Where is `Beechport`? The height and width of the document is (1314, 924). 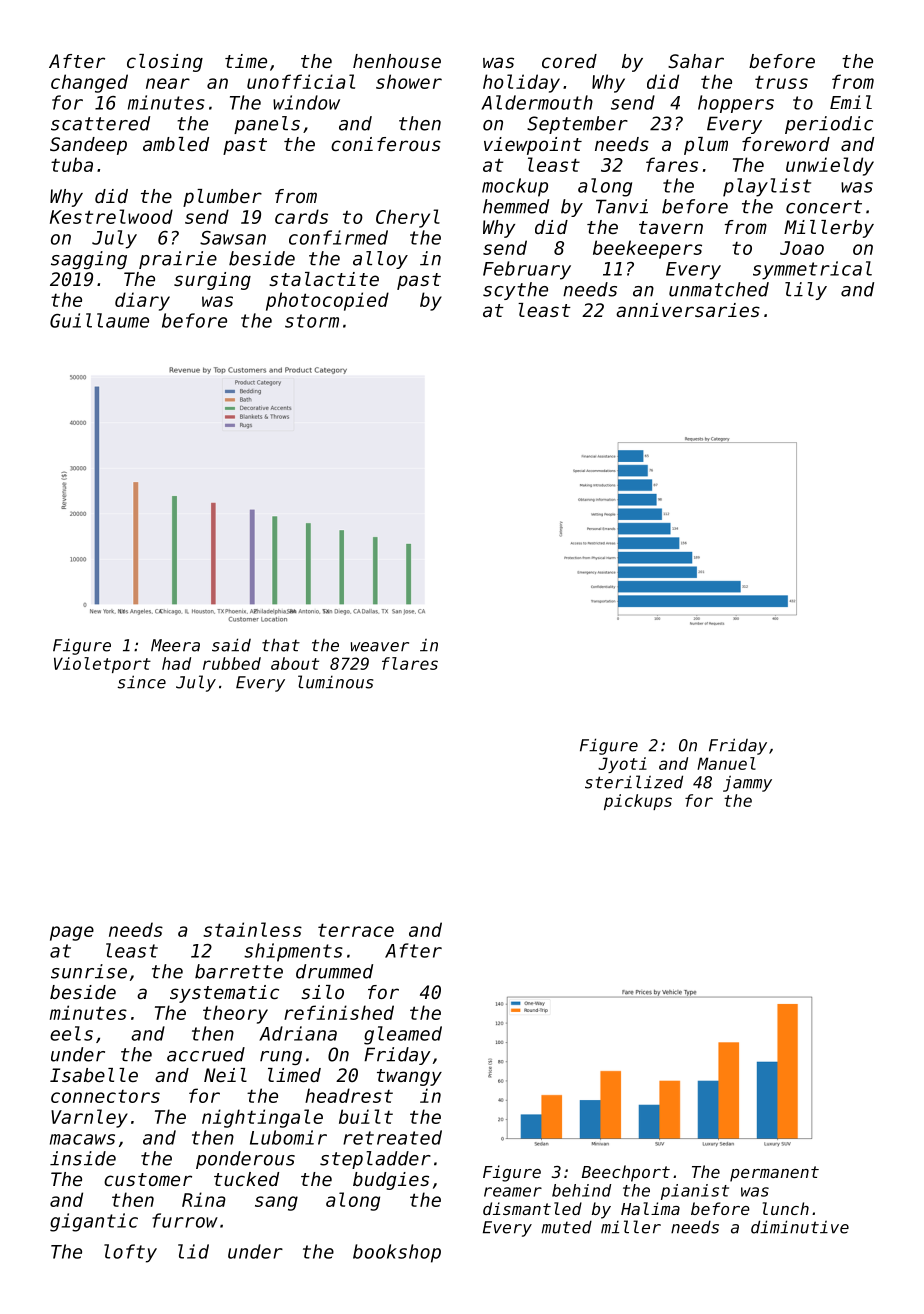 Beechport is located at coordinates (626, 1173).
